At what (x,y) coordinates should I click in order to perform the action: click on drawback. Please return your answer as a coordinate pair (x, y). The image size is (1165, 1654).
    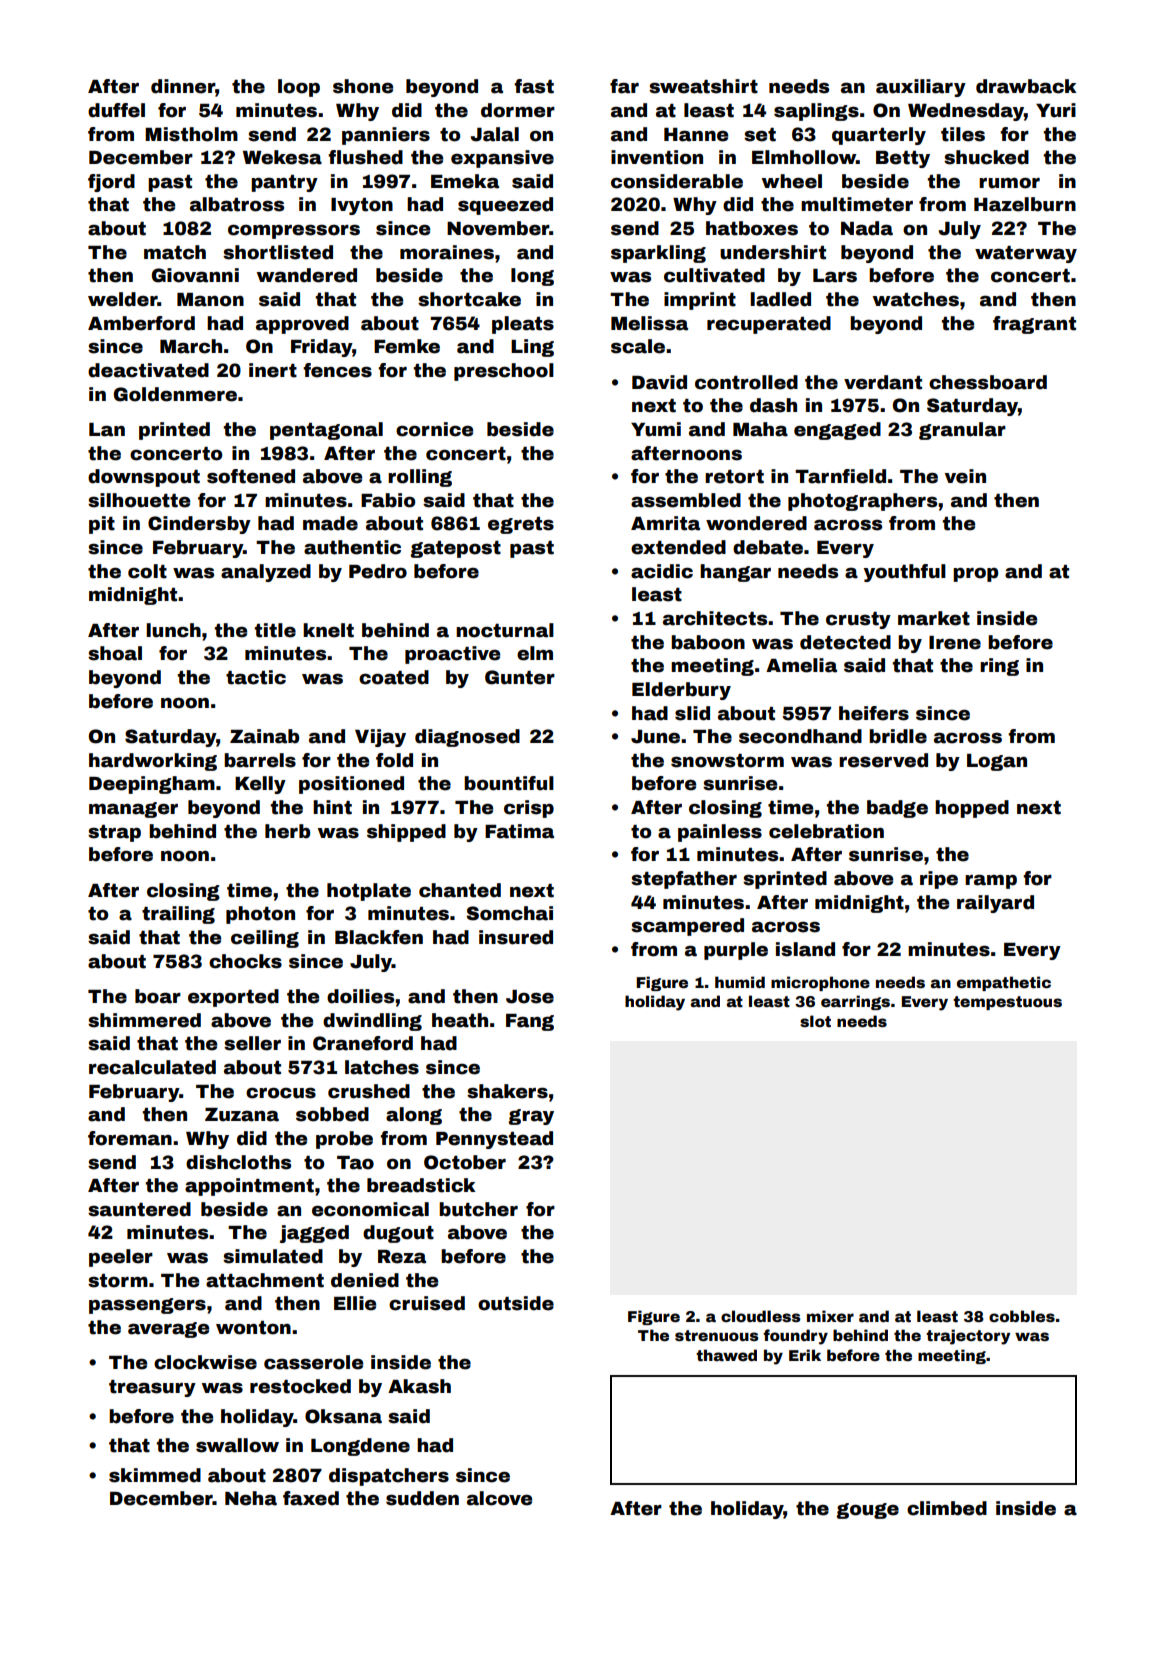
    Looking at the image, I should click on (1026, 86).
